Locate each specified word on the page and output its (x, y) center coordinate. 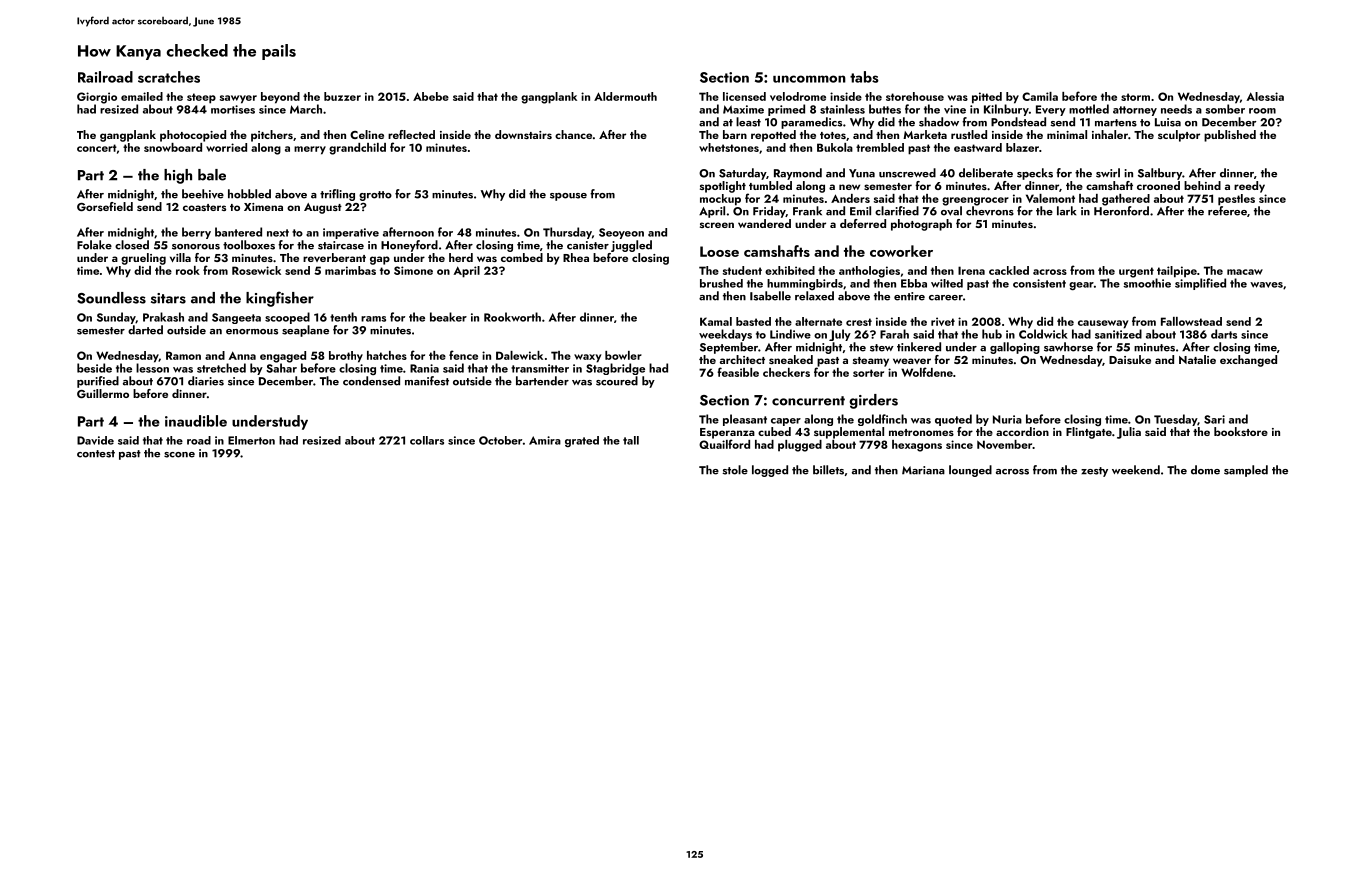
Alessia (1265, 96)
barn (735, 134)
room (1262, 111)
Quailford (724, 444)
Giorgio (97, 98)
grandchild (357, 149)
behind (1202, 185)
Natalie (1197, 359)
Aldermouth (625, 96)
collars (427, 440)
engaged (283, 357)
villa (180, 257)
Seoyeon (621, 233)
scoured (617, 381)
